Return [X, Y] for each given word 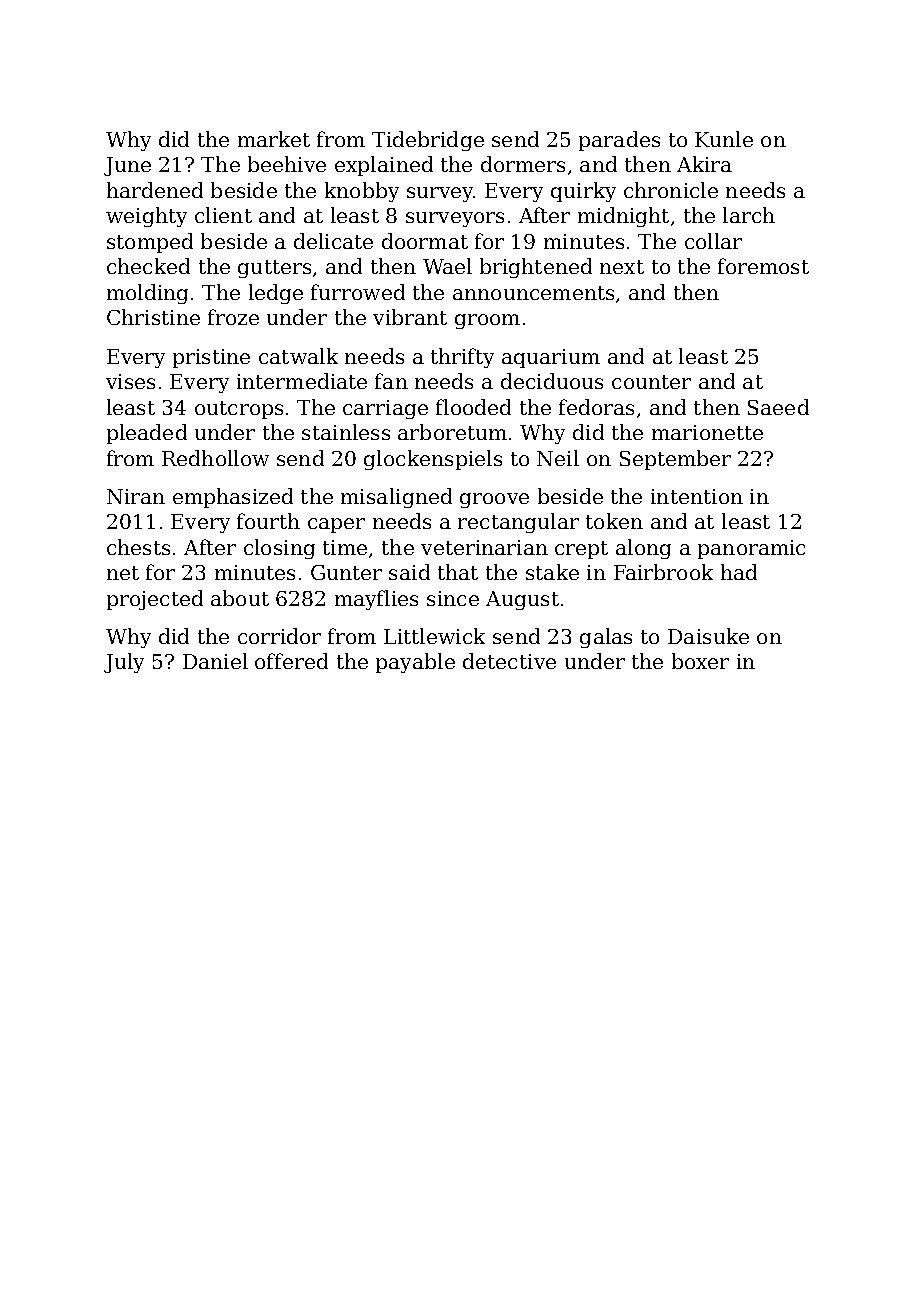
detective [509, 661]
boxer [700, 661]
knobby [362, 192]
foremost [763, 266]
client [223, 215]
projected [155, 600]
